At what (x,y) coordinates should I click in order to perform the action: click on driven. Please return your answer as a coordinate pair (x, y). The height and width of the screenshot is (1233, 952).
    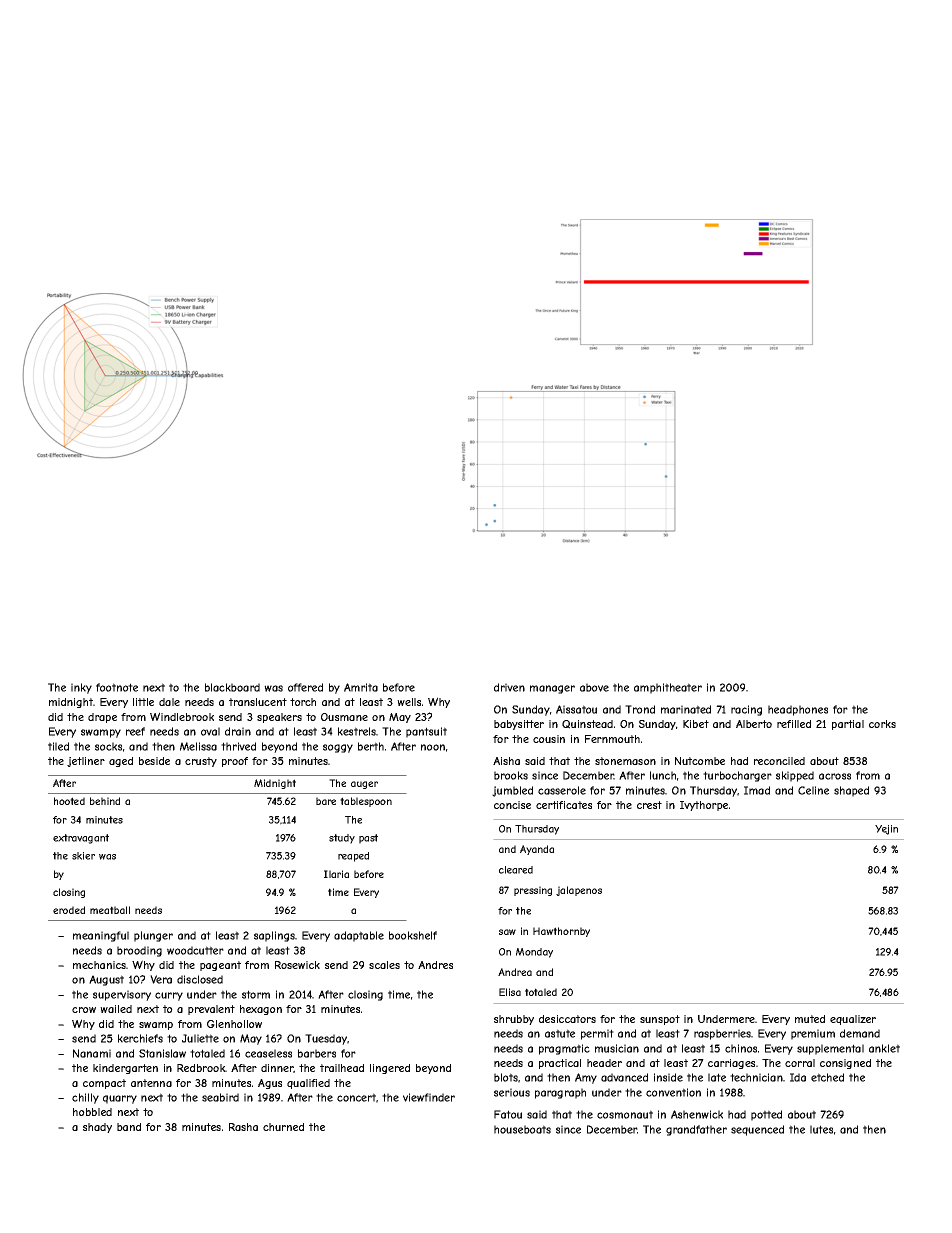
    Looking at the image, I should click on (509, 687).
